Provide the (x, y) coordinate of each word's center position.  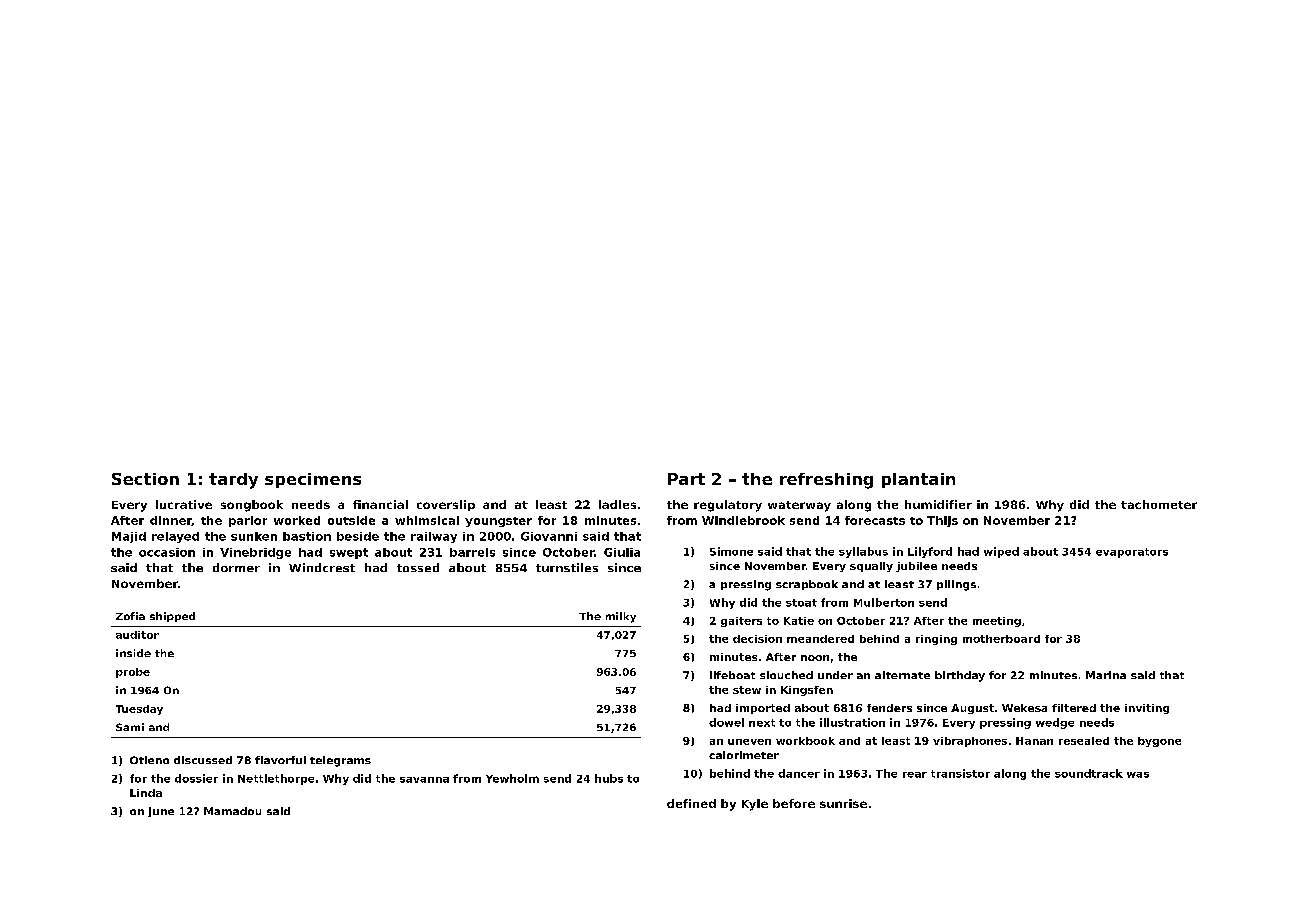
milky (621, 617)
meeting (997, 622)
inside (133, 653)
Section (145, 479)
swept (349, 553)
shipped (172, 617)
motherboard (1001, 639)
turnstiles (567, 567)
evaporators (1132, 553)
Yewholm (512, 778)
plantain (918, 480)
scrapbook (807, 585)
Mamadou (232, 811)
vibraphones (970, 742)
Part (686, 479)
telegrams (340, 761)
